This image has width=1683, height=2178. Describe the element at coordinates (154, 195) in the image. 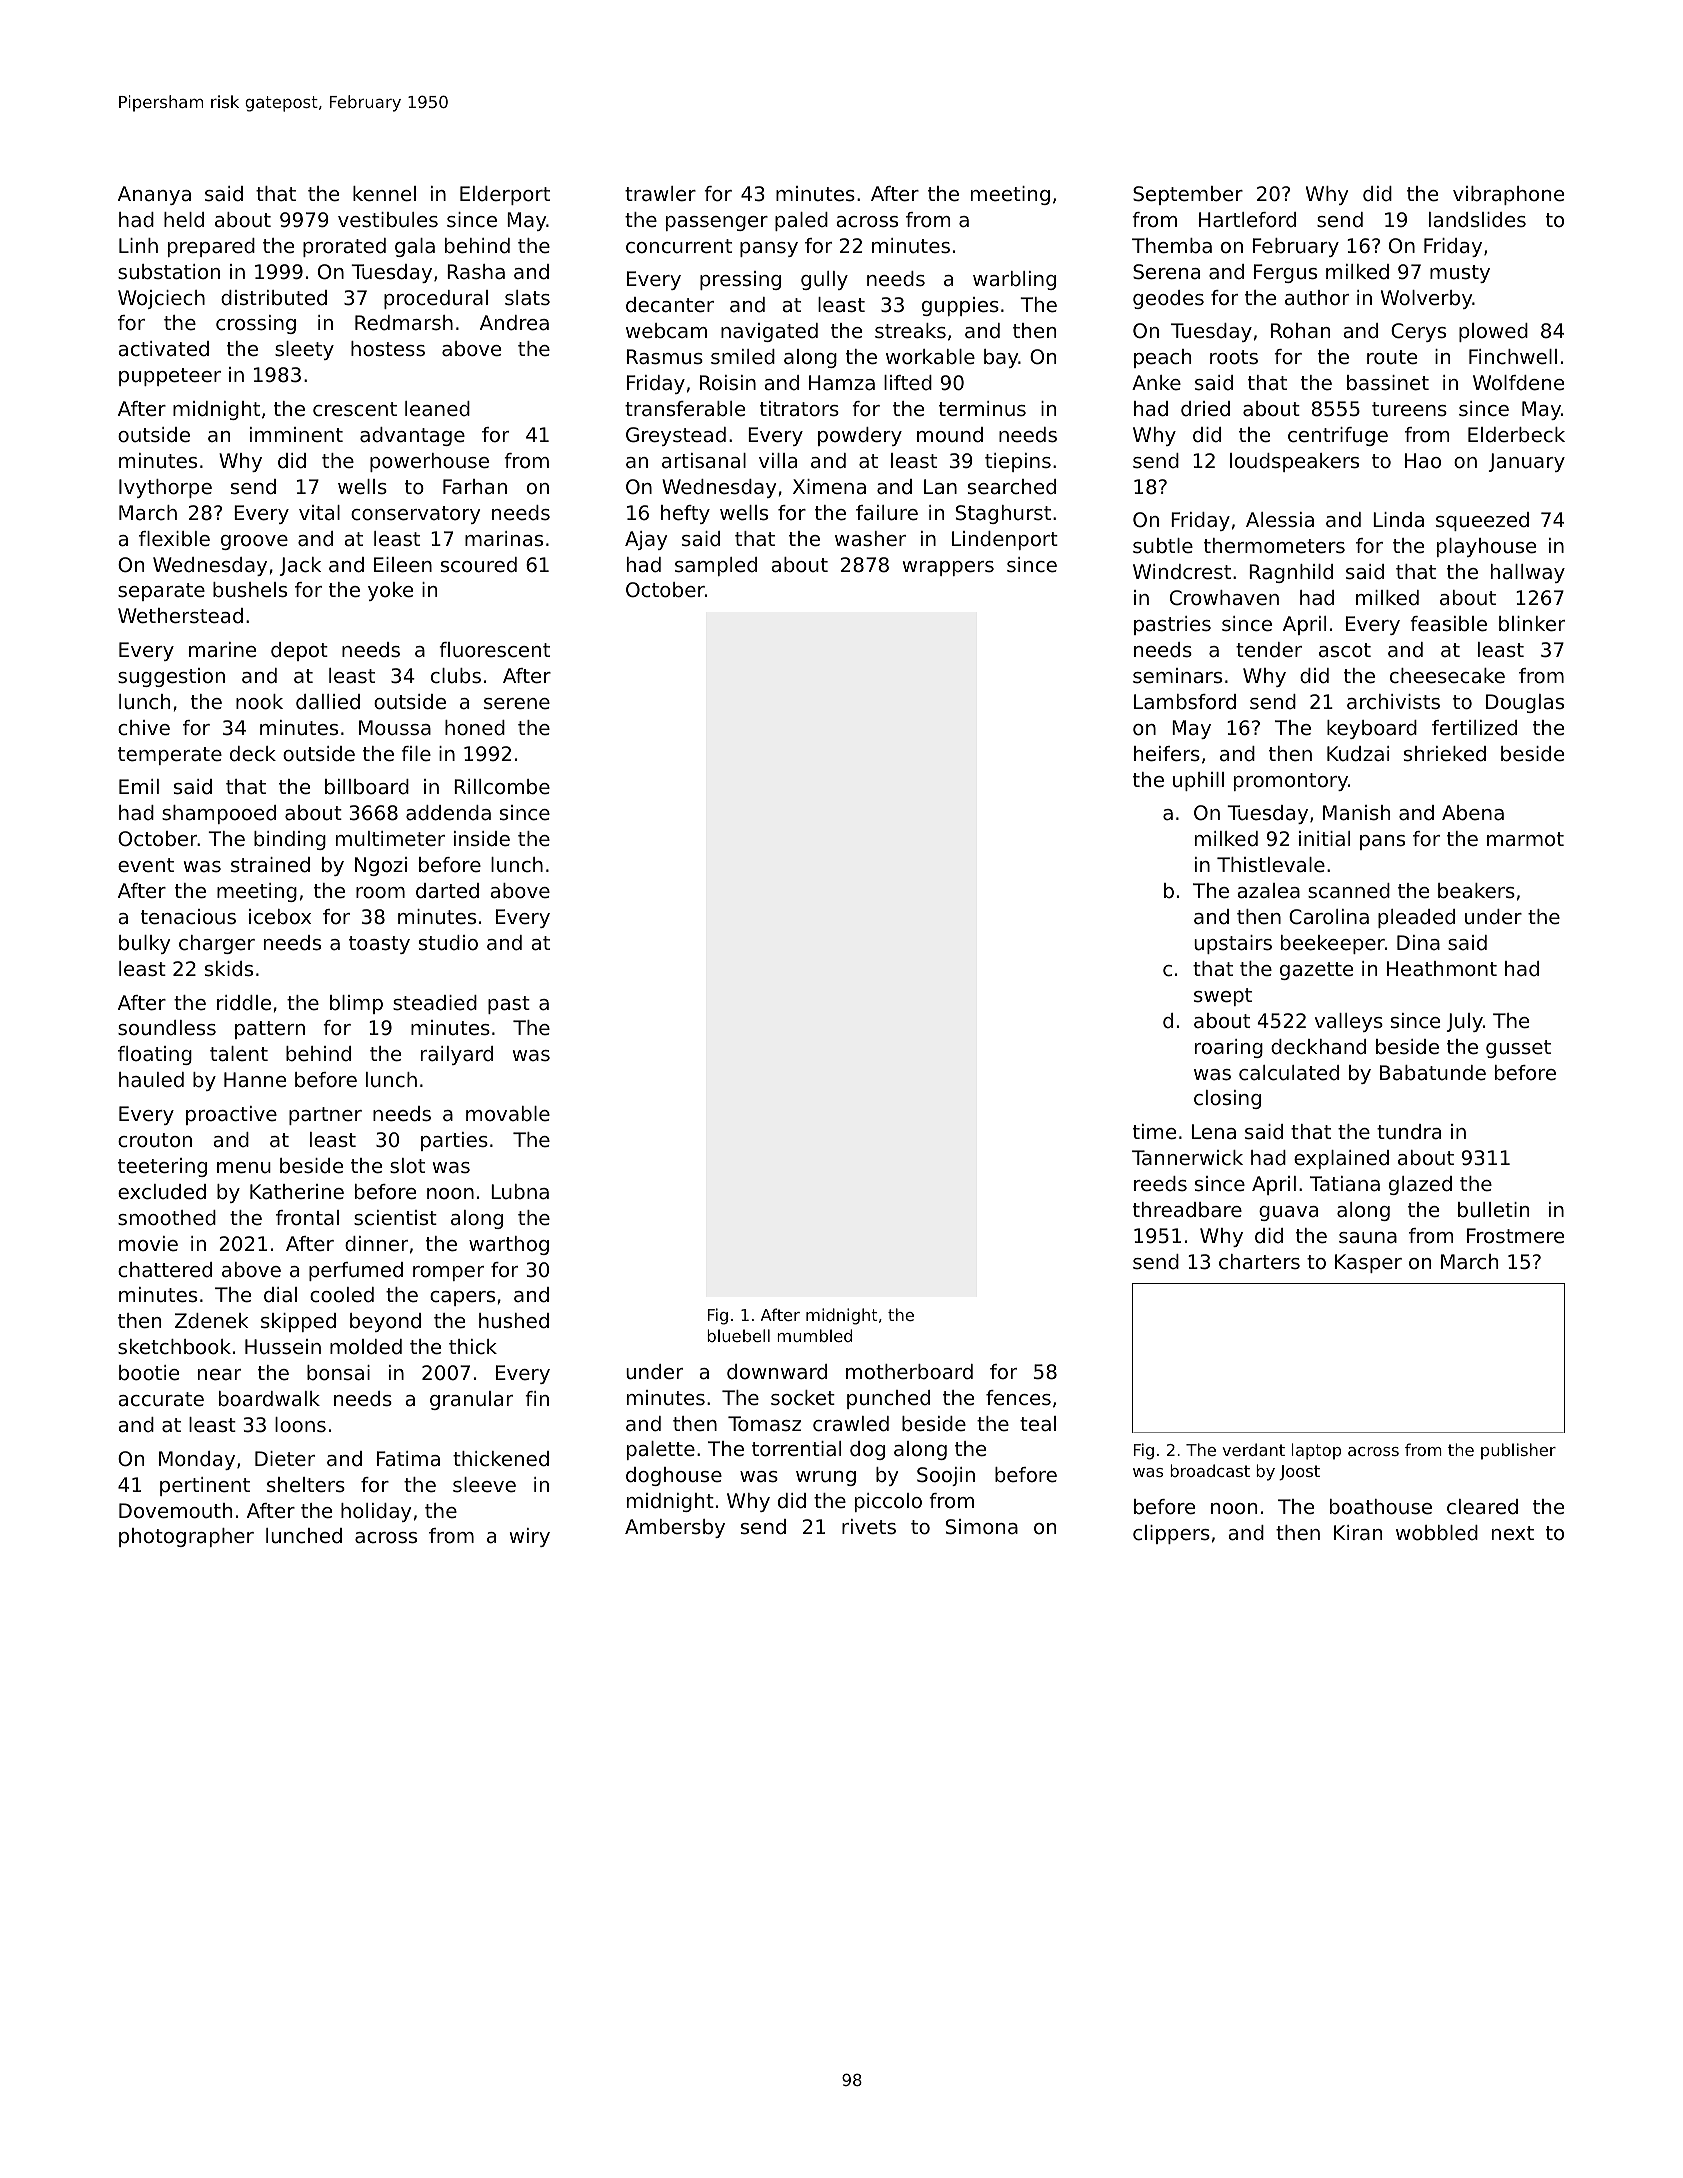

I see `Ananya` at that location.
